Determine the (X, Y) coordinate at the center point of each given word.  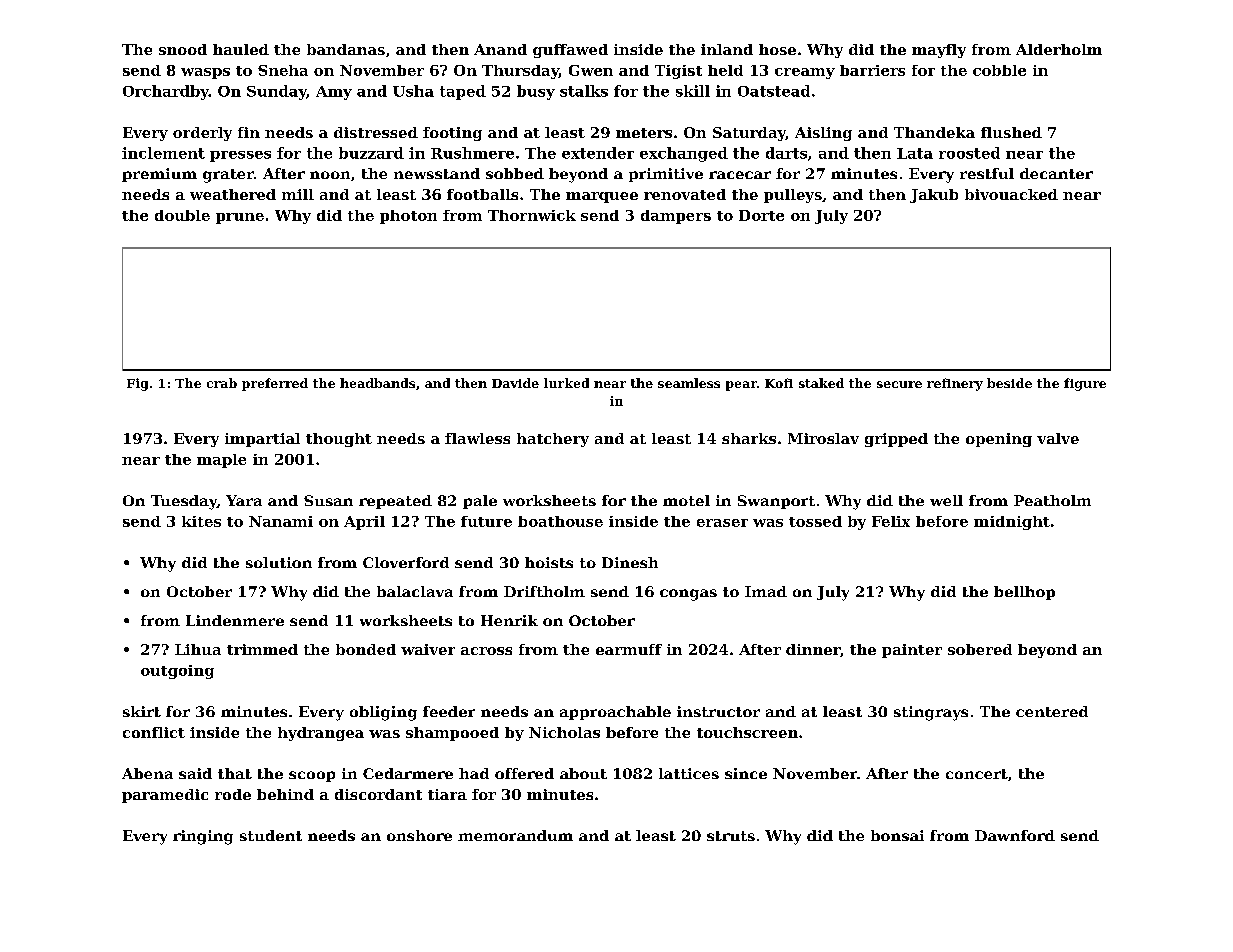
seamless (689, 383)
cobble (999, 70)
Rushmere (472, 153)
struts (731, 836)
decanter (1056, 173)
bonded (366, 649)
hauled (241, 49)
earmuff (629, 649)
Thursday (520, 72)
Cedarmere (408, 773)
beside (1009, 383)
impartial (262, 440)
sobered (980, 649)
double (182, 215)
